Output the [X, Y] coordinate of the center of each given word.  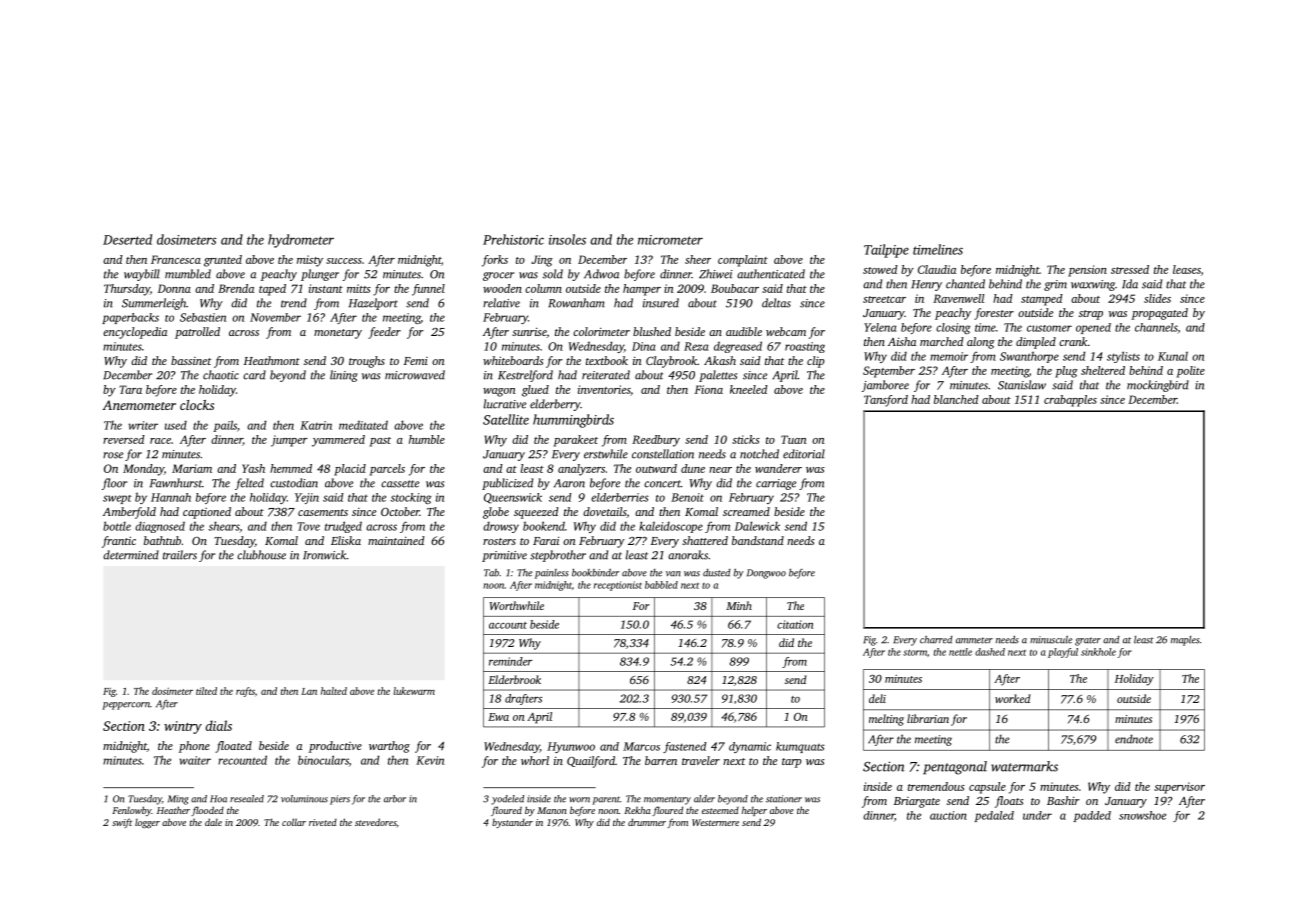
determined [131, 555]
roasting [805, 347]
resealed [247, 799]
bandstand [758, 540]
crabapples [1070, 401]
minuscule [1051, 640]
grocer [498, 276]
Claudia [937, 269]
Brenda [236, 288]
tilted [206, 691]
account [508, 625]
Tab [491, 573]
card [254, 375]
